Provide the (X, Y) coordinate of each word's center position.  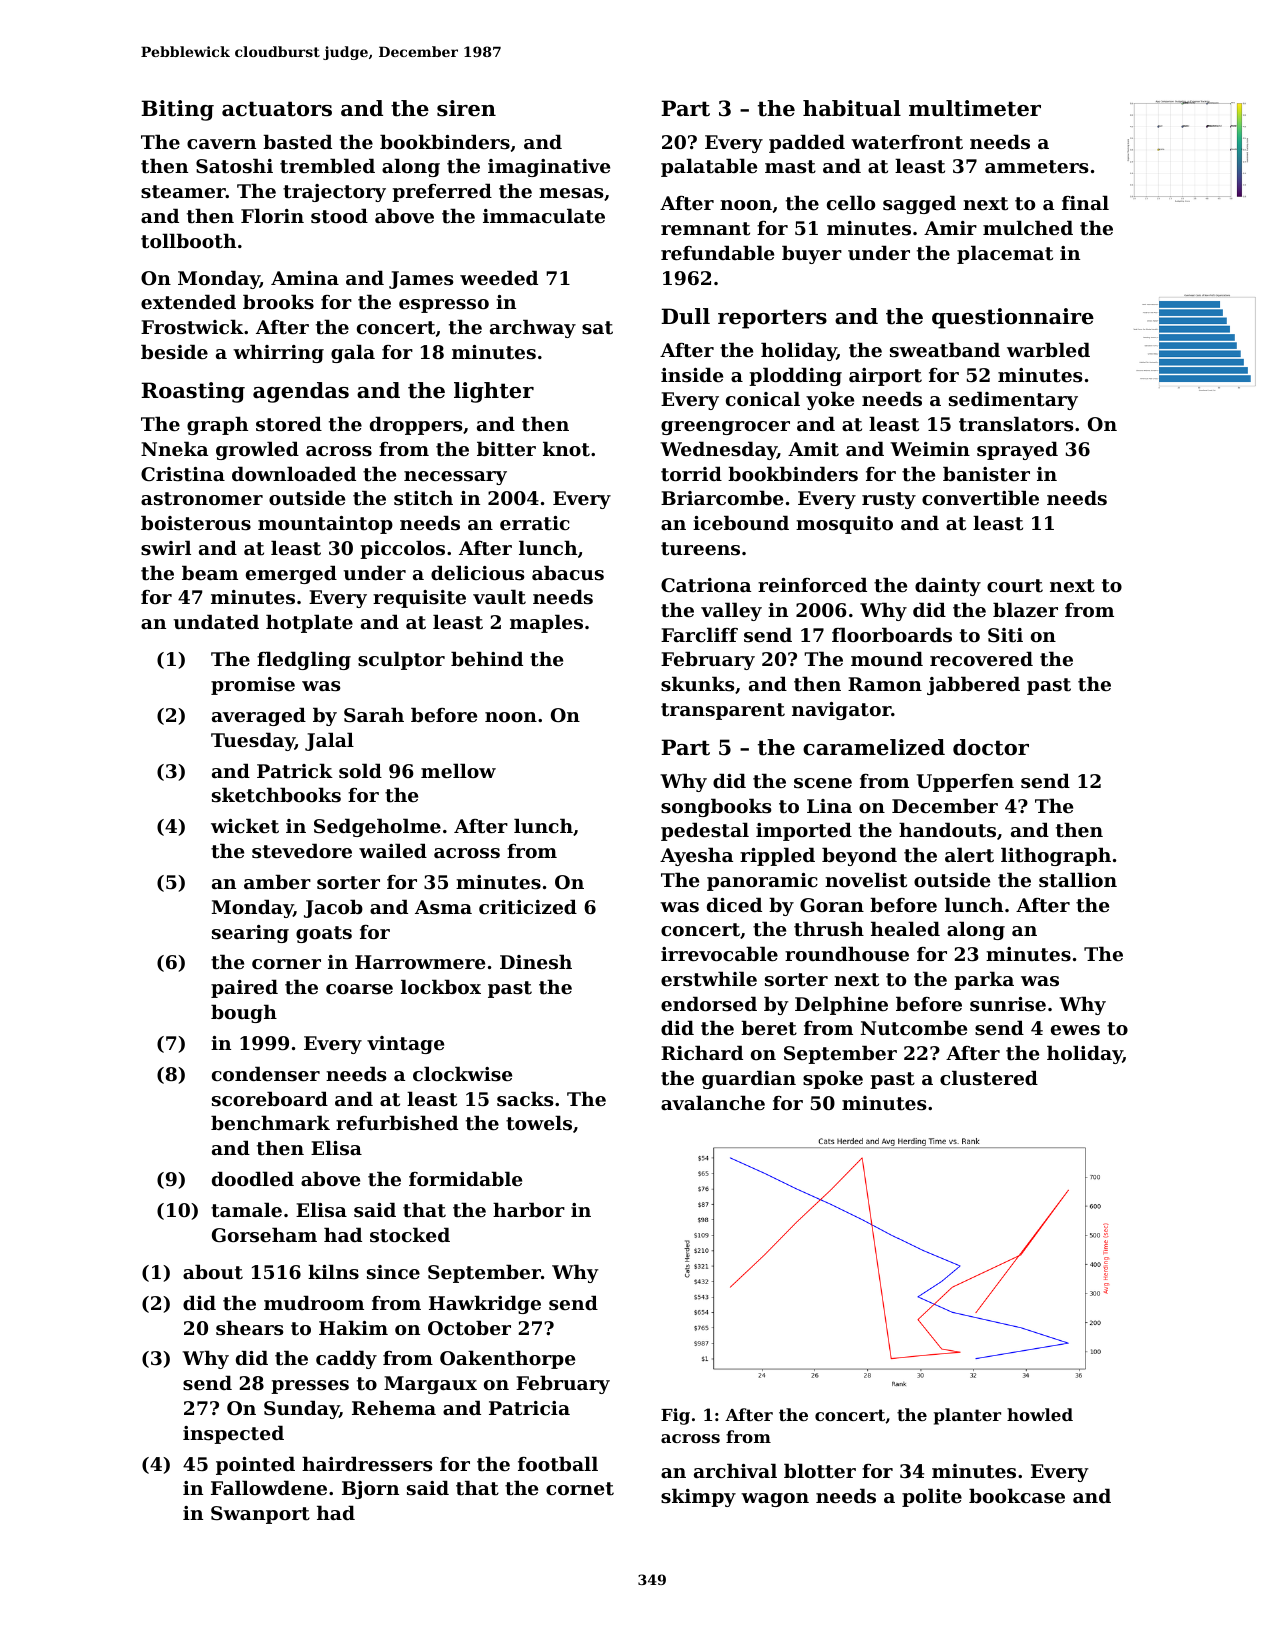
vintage (405, 1045)
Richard (702, 1052)
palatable (709, 167)
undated (216, 621)
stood (339, 216)
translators (1016, 424)
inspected (233, 1434)
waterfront (907, 142)
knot (566, 449)
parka (984, 980)
